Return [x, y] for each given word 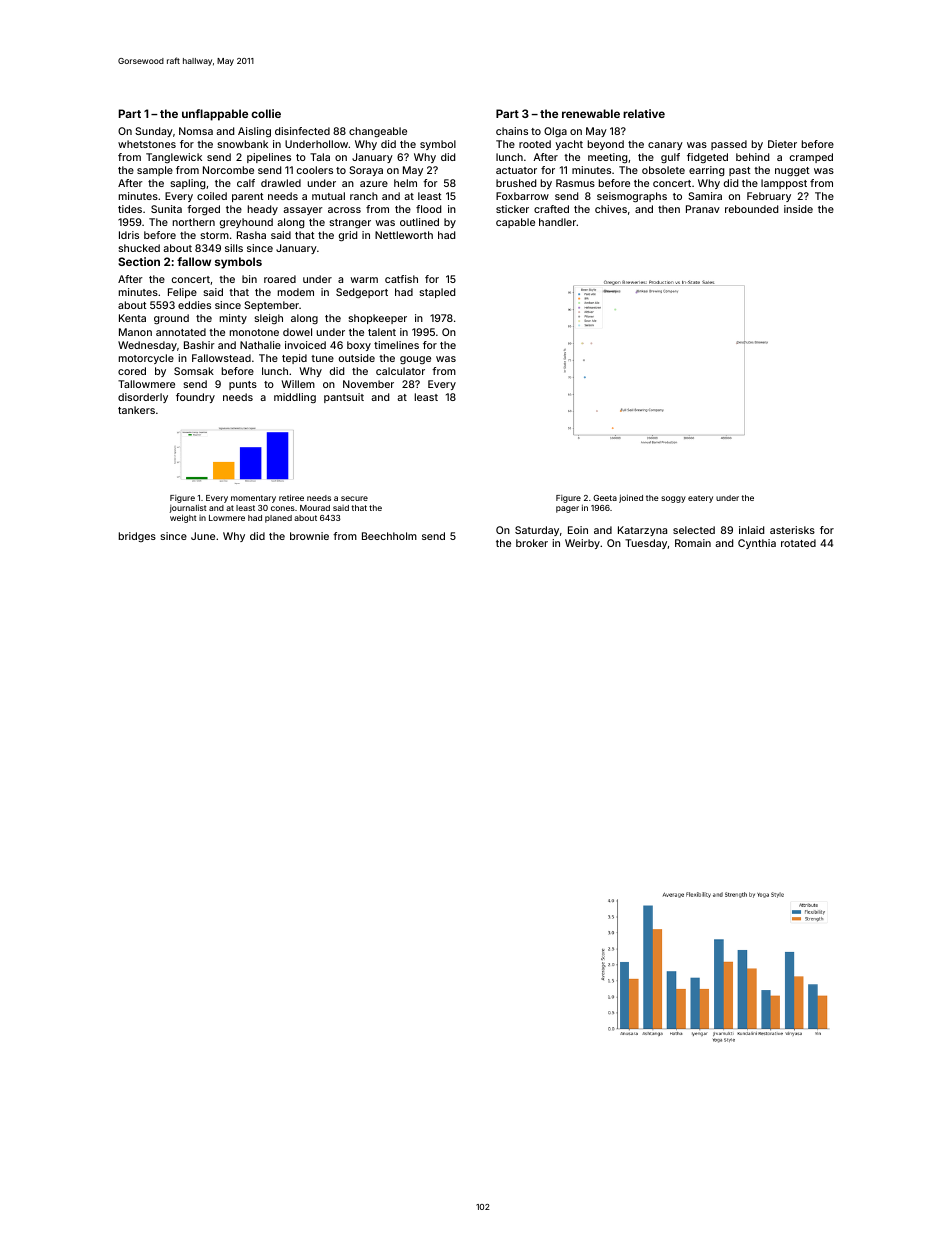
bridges [137, 537]
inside [798, 209]
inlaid [751, 530]
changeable [378, 132]
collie [266, 113]
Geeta [605, 498]
